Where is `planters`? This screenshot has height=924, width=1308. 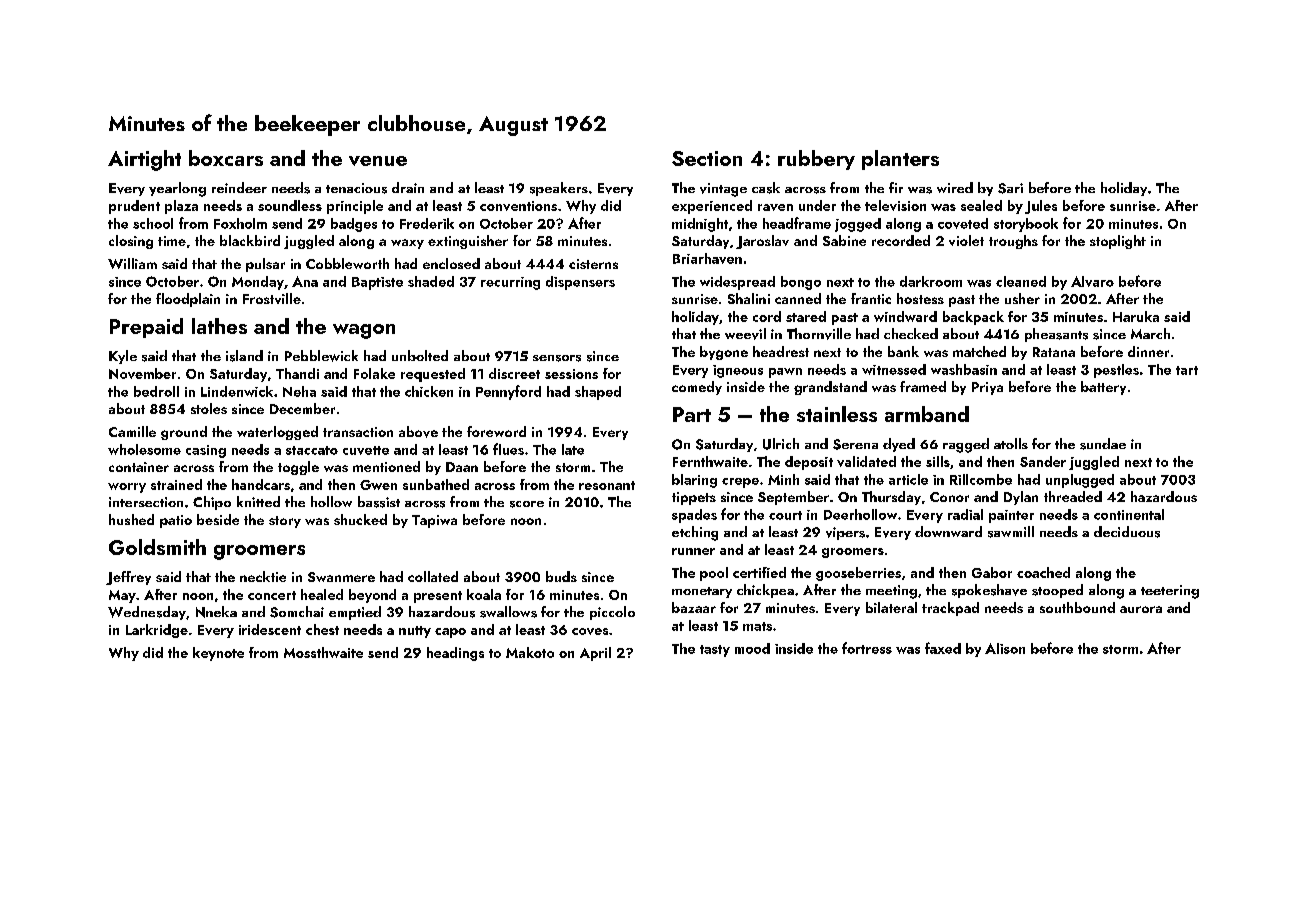
planters is located at coordinates (900, 160).
